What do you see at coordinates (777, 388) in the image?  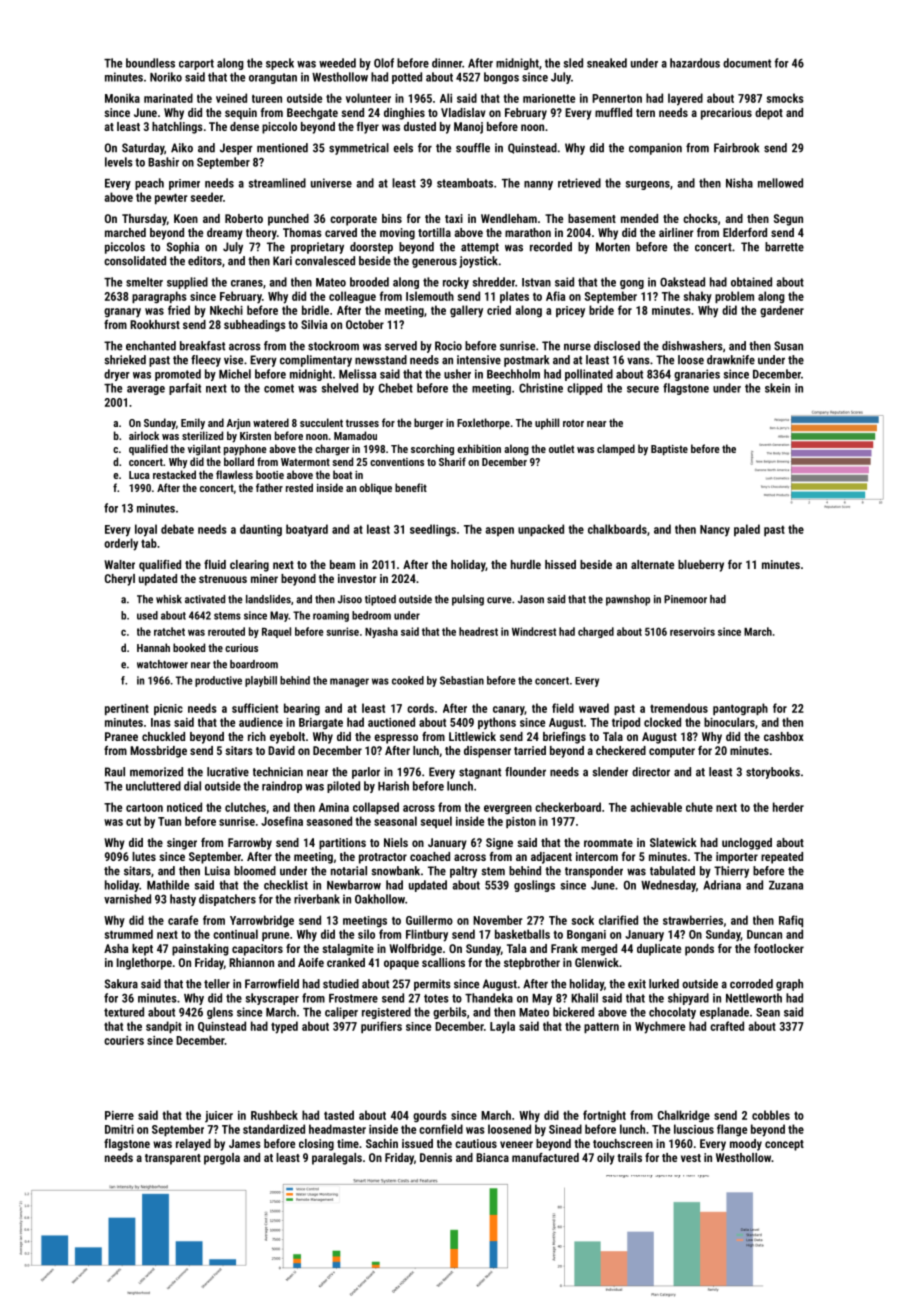 I see `skein` at bounding box center [777, 388].
